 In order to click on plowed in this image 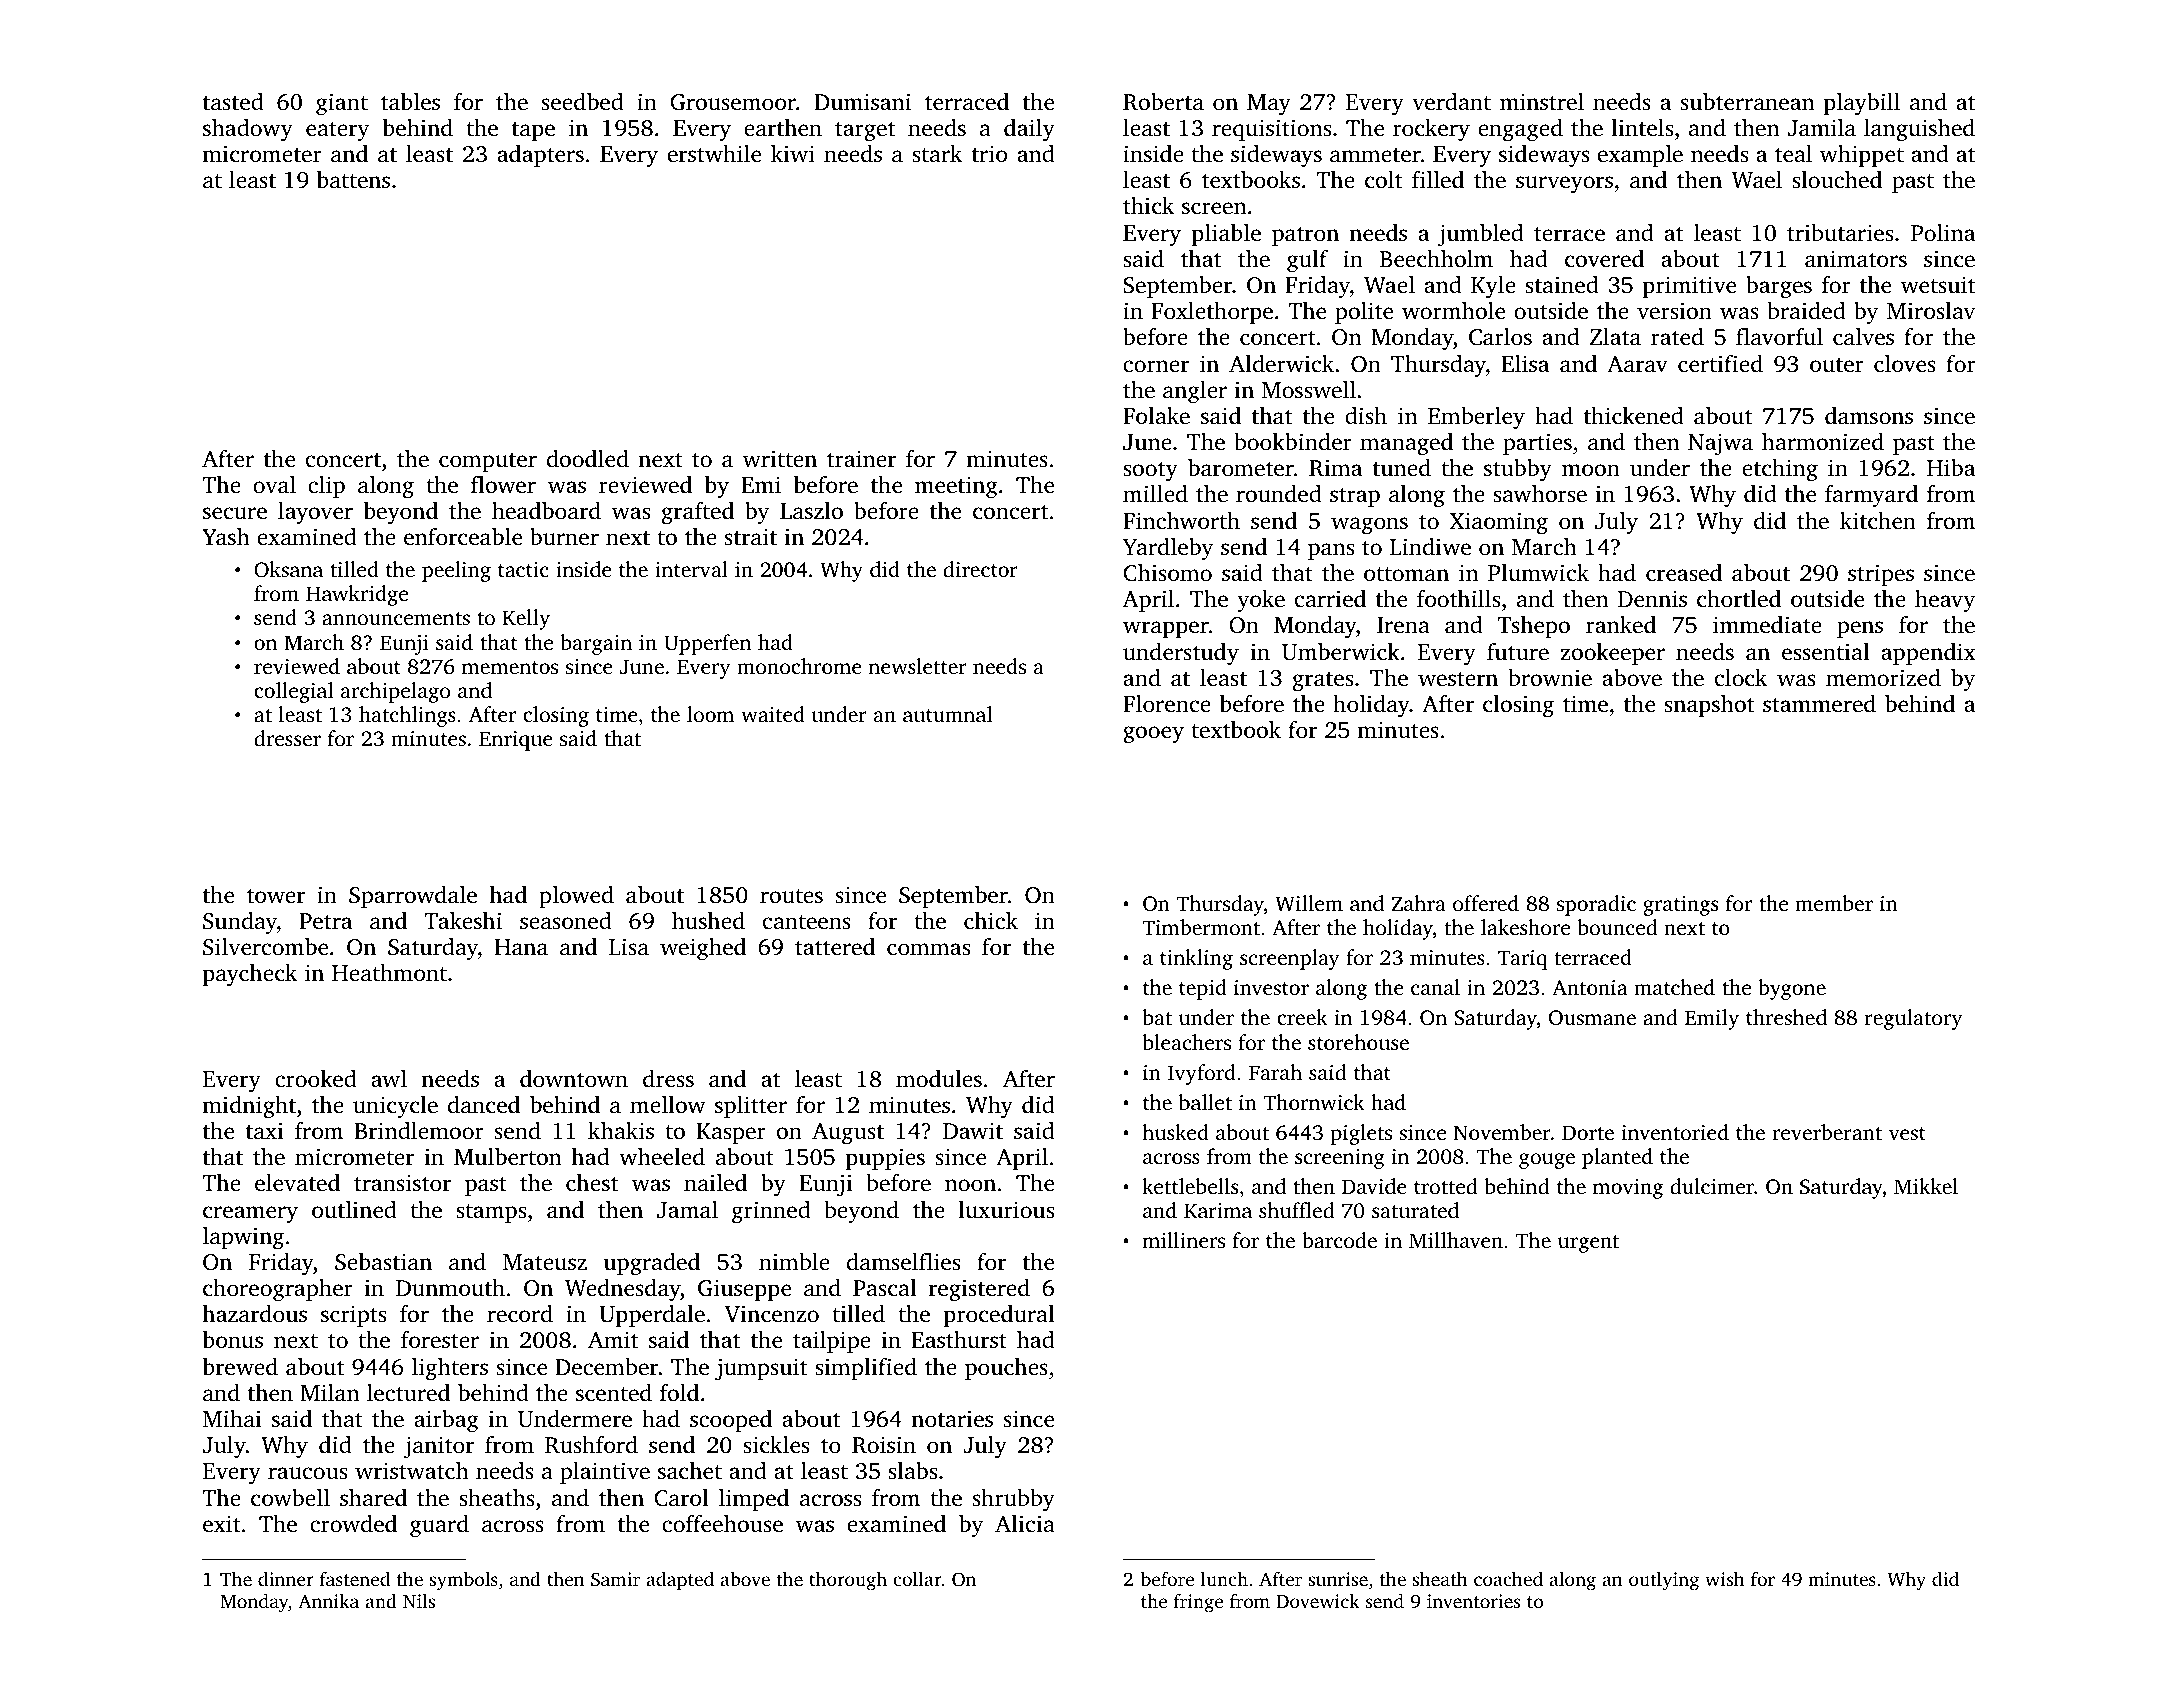, I will do `click(576, 897)`.
